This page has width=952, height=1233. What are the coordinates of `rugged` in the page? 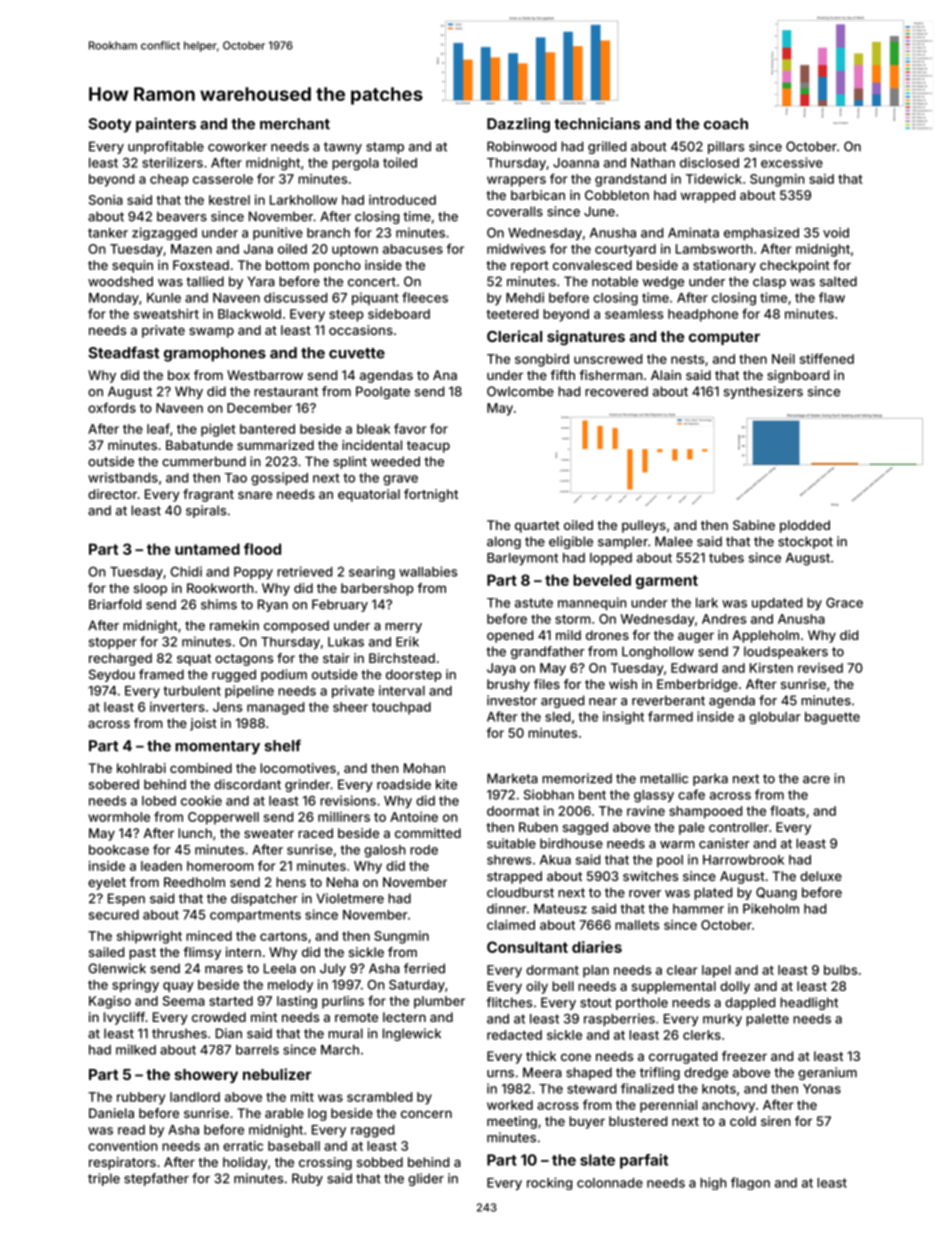 It's located at (234, 675).
